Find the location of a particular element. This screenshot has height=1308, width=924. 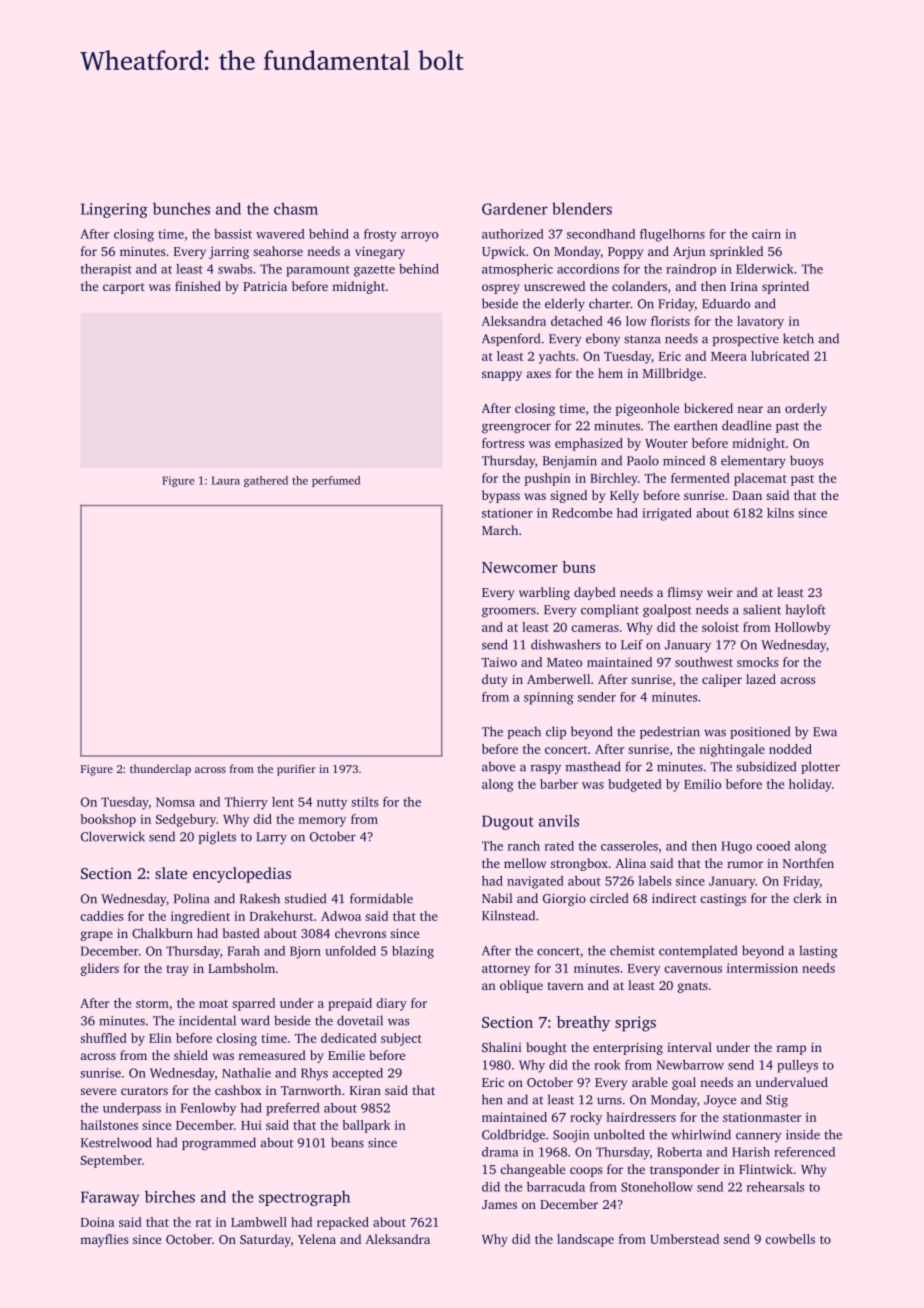

carport is located at coordinates (124, 288).
